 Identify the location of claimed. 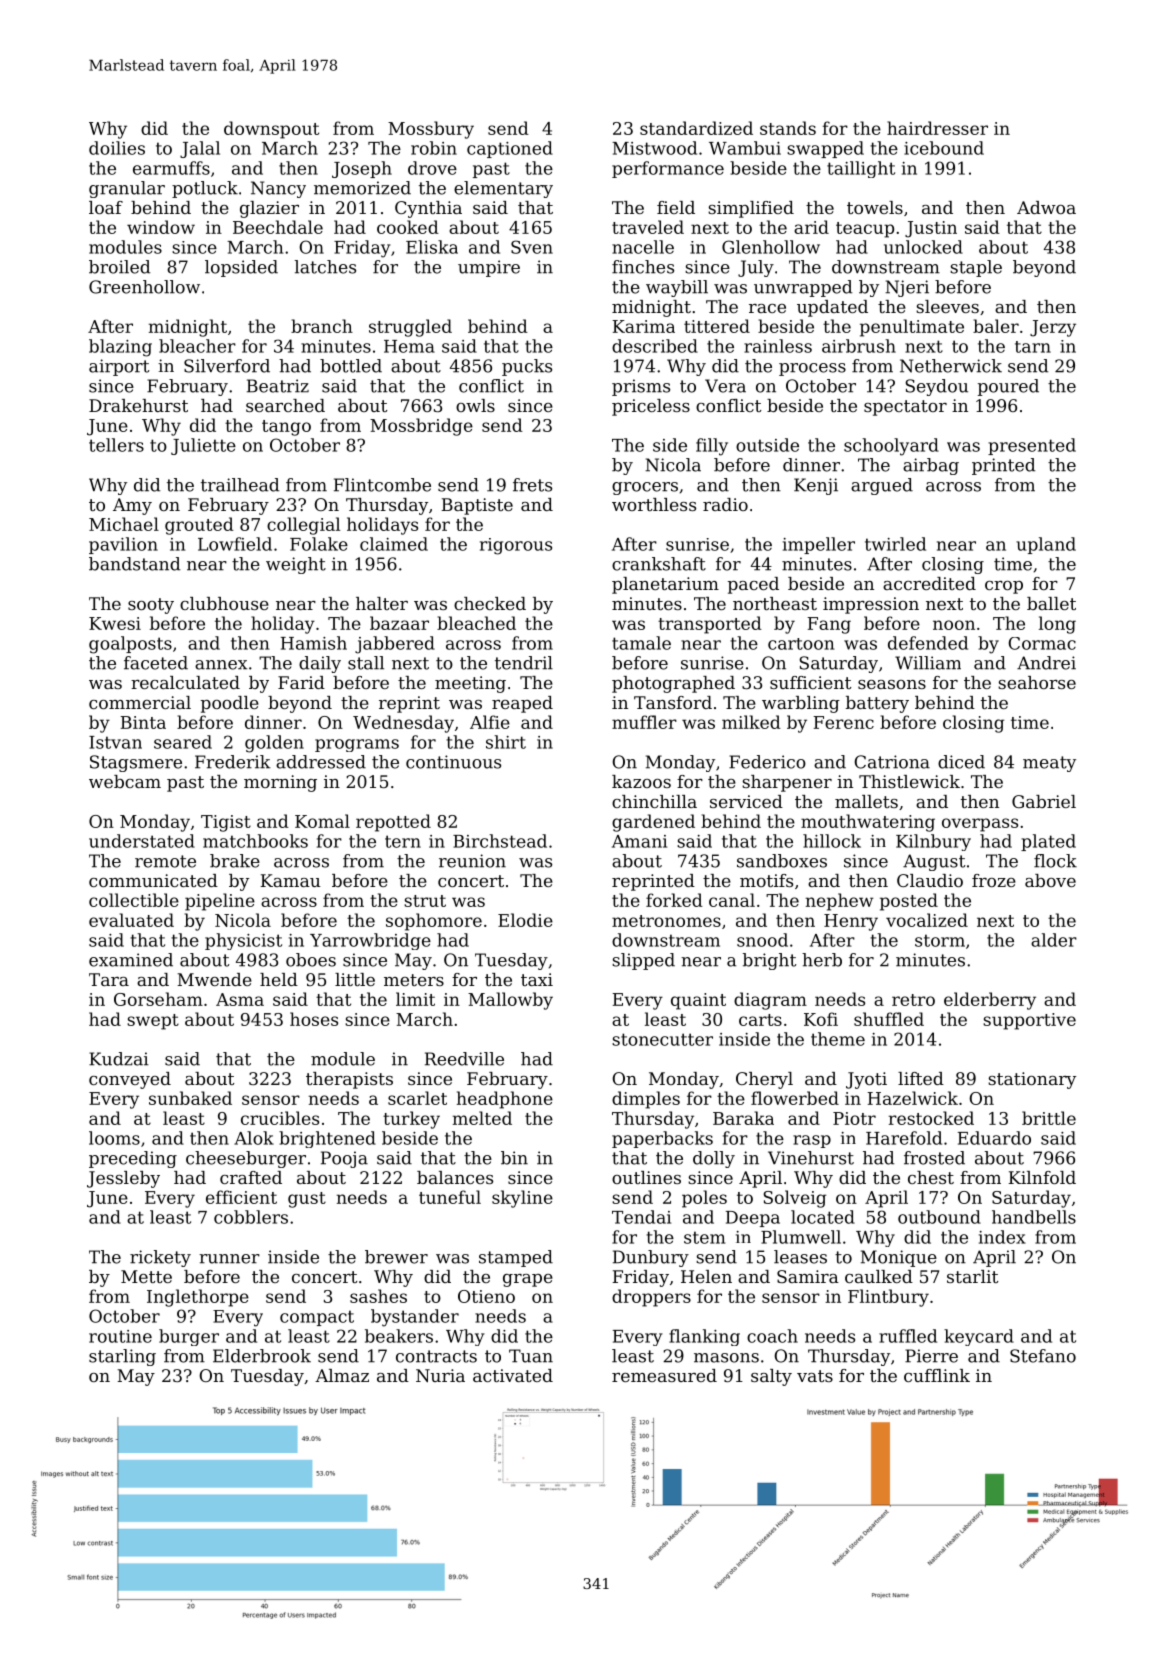
(394, 544).
